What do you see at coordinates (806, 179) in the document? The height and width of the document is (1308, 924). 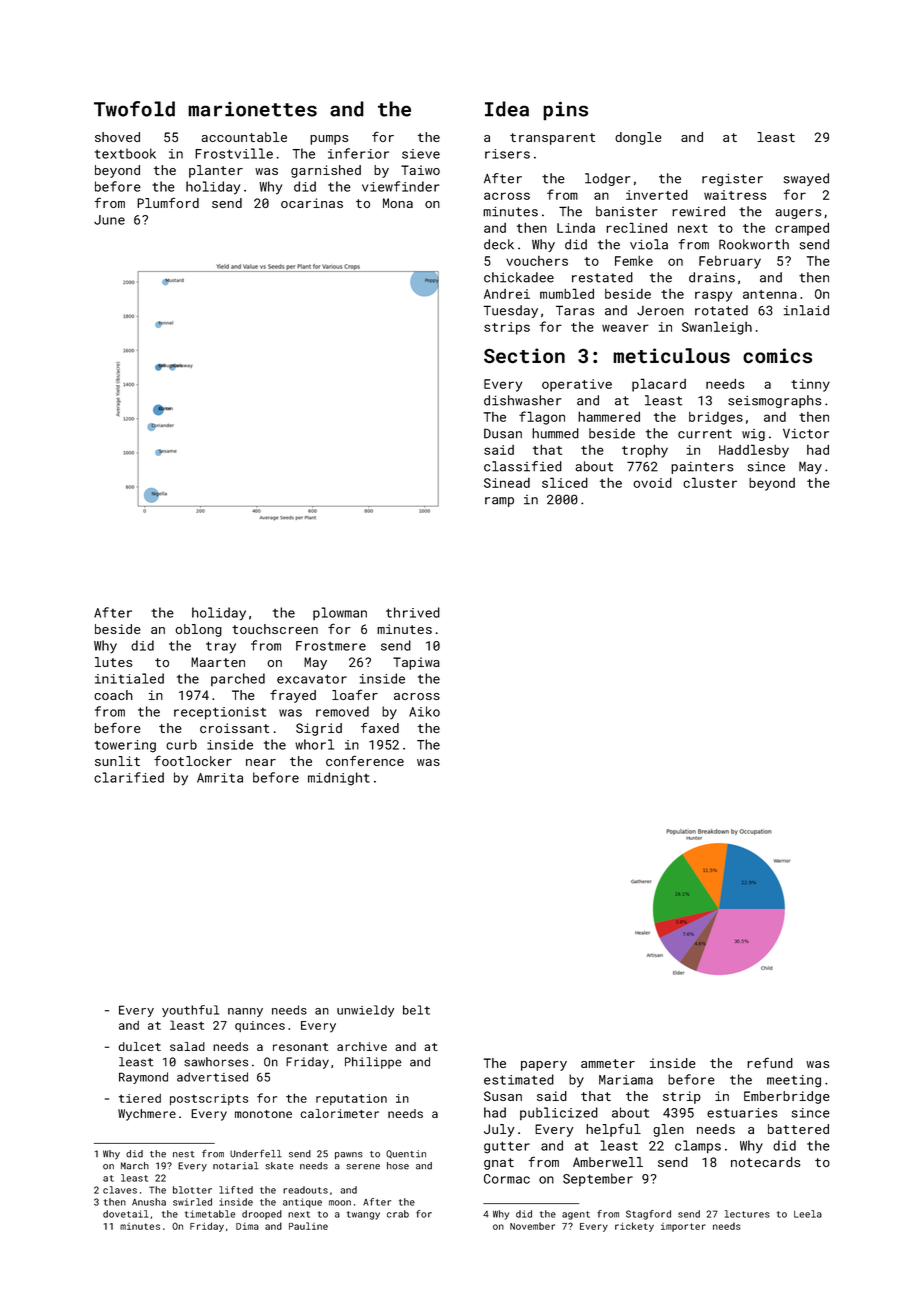 I see `swayed` at bounding box center [806, 179].
